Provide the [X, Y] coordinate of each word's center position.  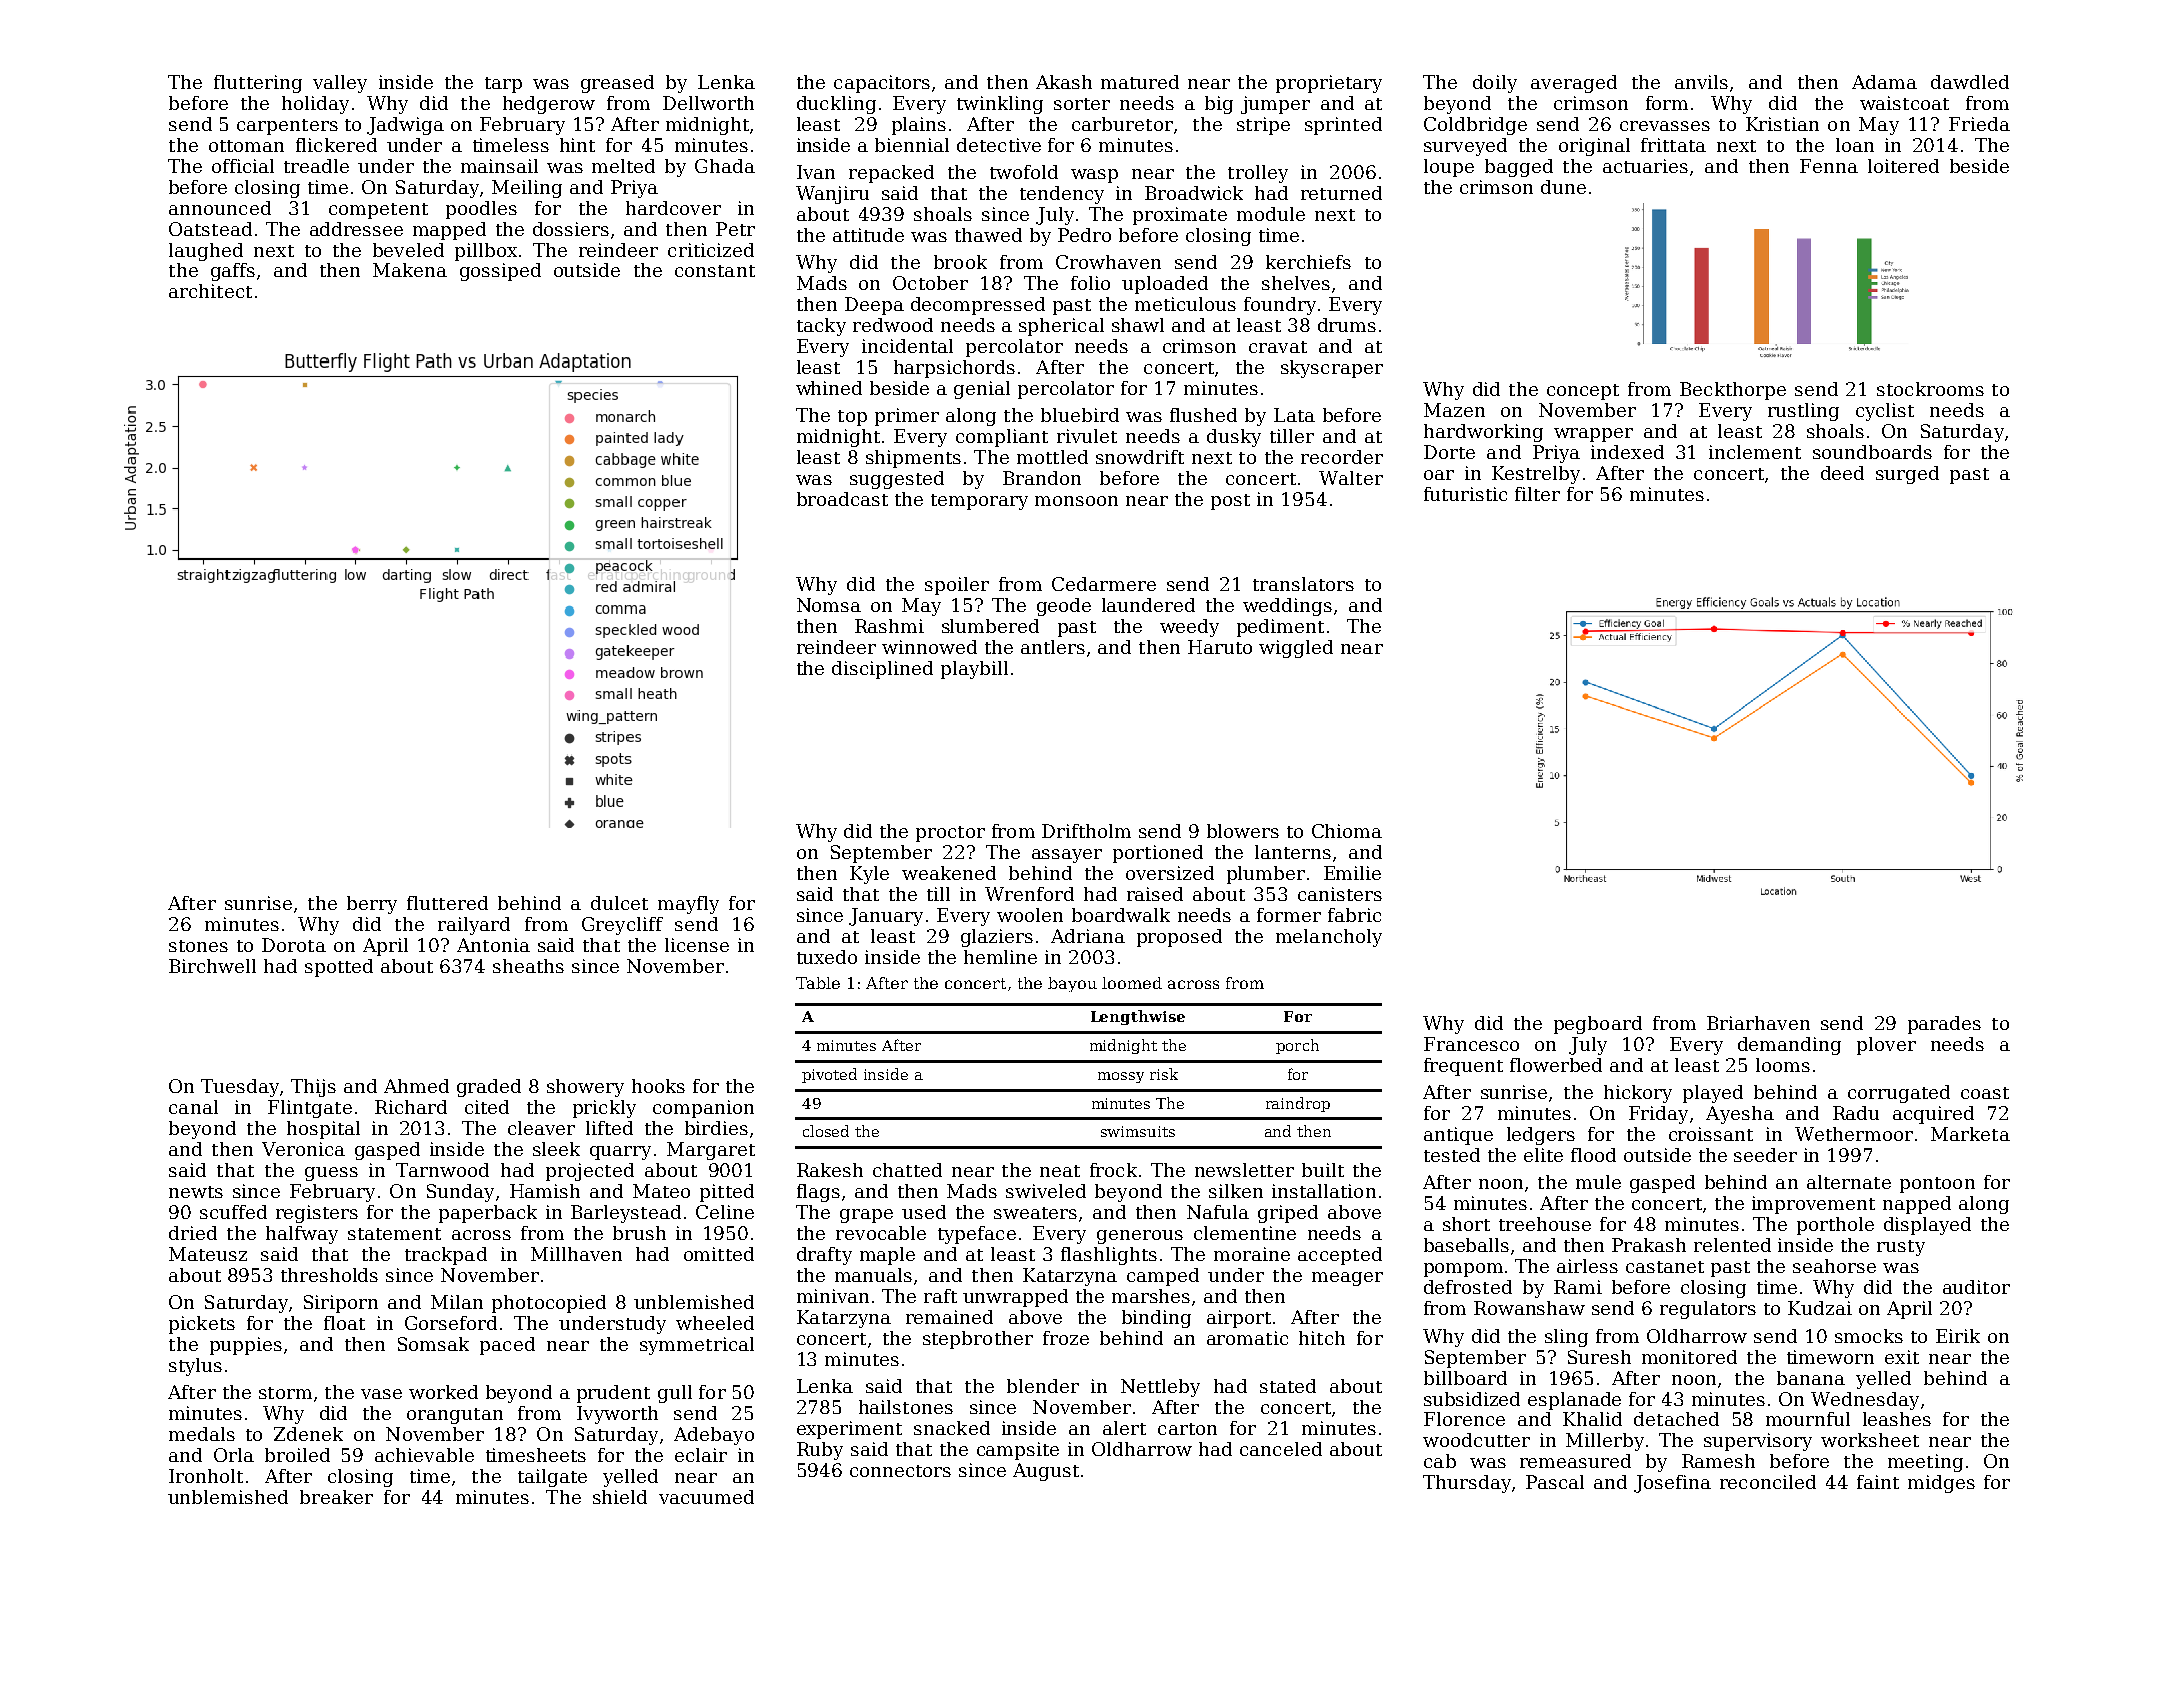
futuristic [1465, 494]
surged [1907, 475]
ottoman [246, 146]
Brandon [1042, 478]
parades [1944, 1025]
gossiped [500, 272]
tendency [1062, 195]
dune [1563, 187]
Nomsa [829, 605]
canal [193, 1107]
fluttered [447, 903]
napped [1917, 1205]
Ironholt [206, 1476]
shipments [913, 459]
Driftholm [1086, 831]
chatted [907, 1170]
